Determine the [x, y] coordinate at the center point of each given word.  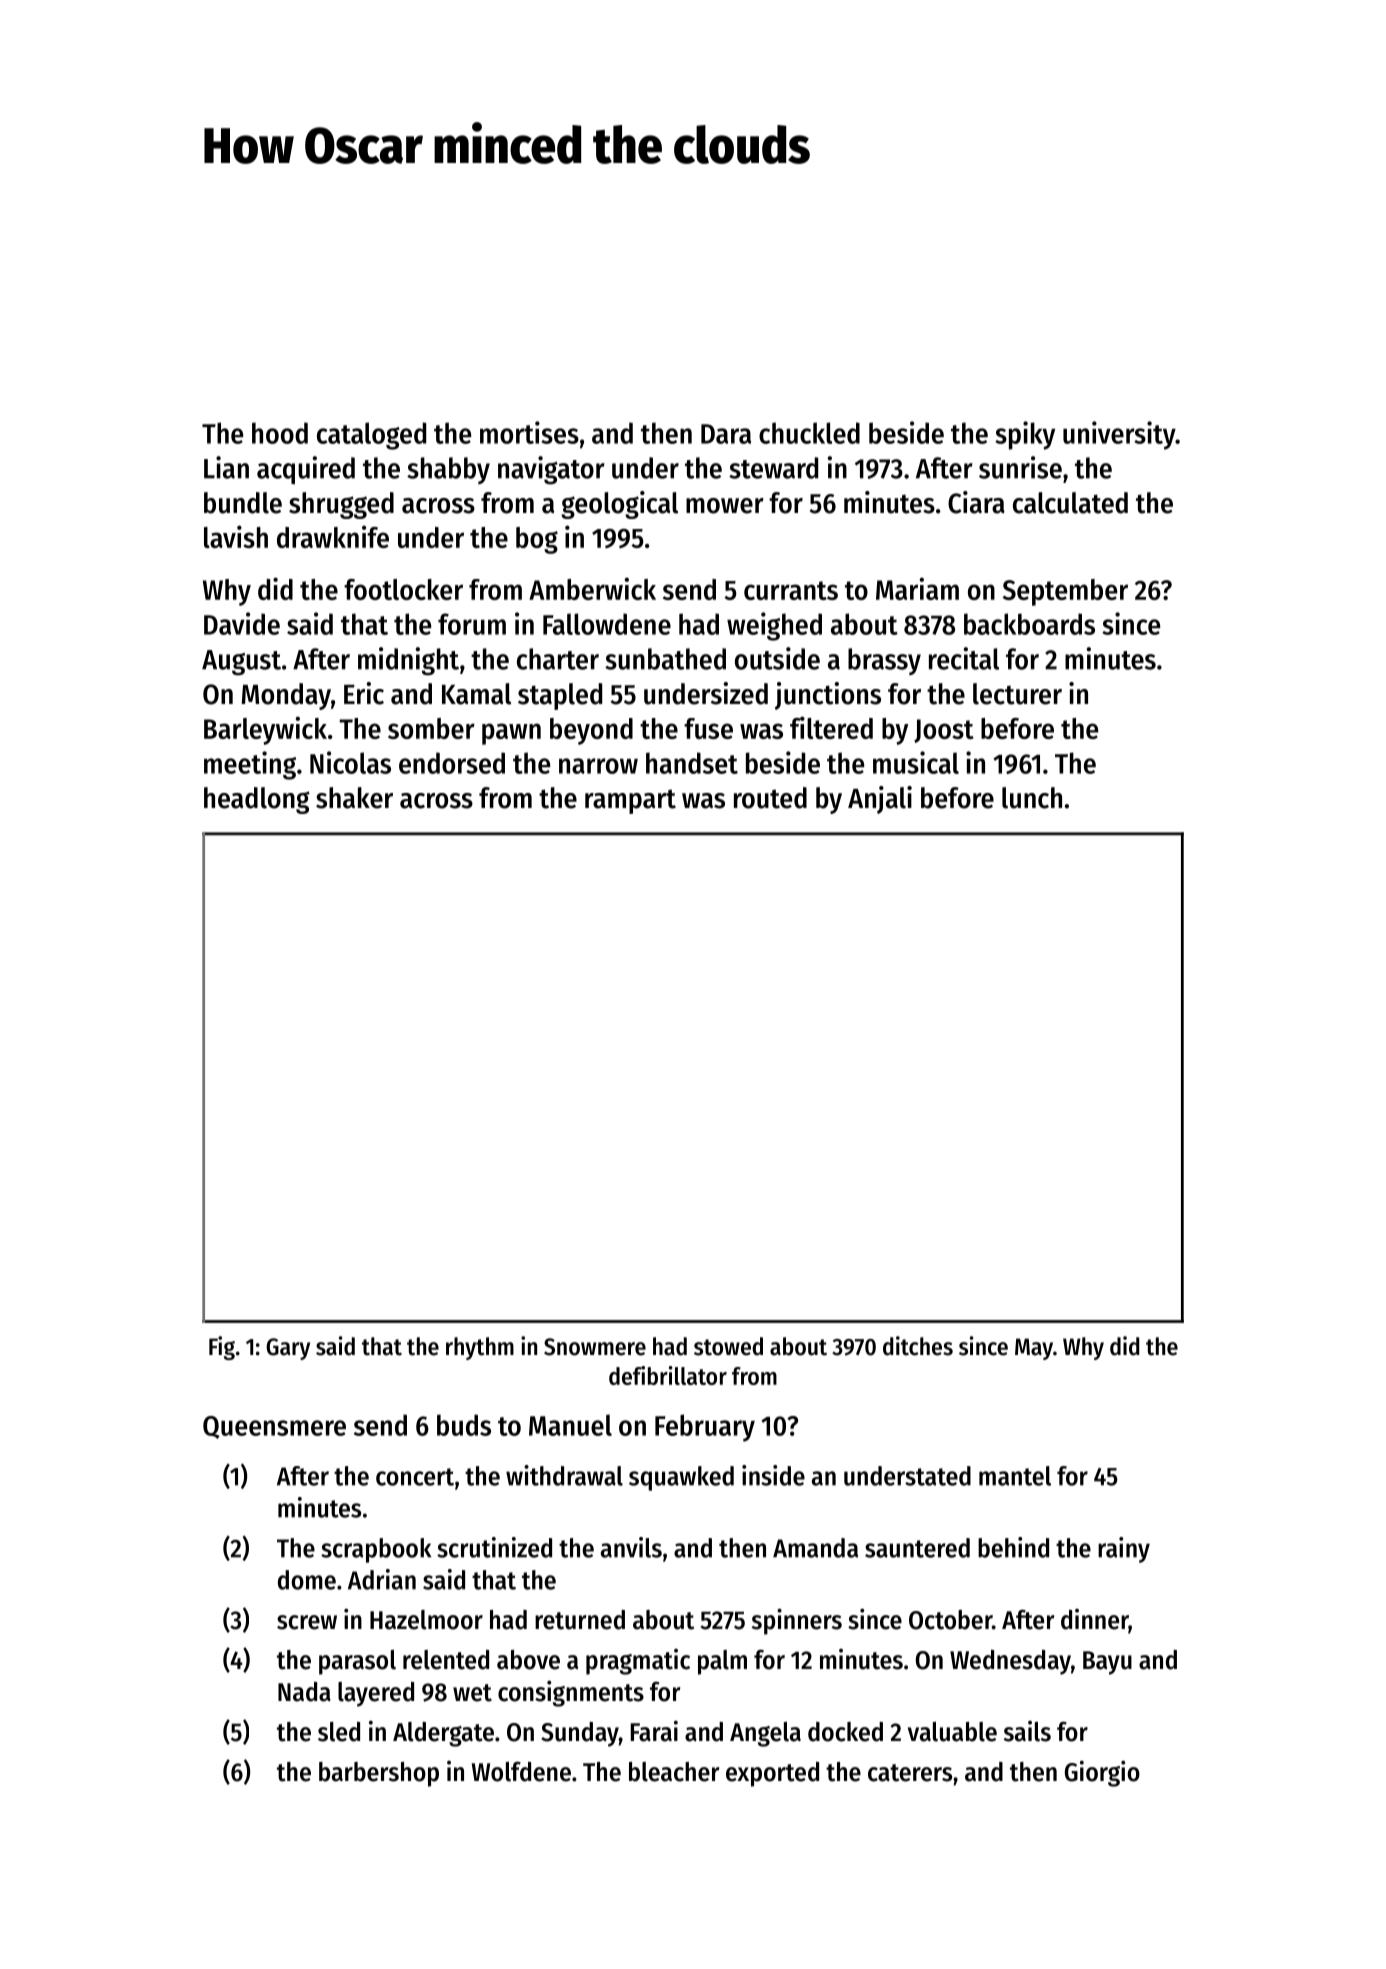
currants [791, 590]
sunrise [1020, 467]
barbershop [379, 1774]
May [1034, 1349]
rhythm [480, 1348]
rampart [630, 801]
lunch [1032, 798]
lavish [236, 536]
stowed [728, 1346]
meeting [250, 765]
